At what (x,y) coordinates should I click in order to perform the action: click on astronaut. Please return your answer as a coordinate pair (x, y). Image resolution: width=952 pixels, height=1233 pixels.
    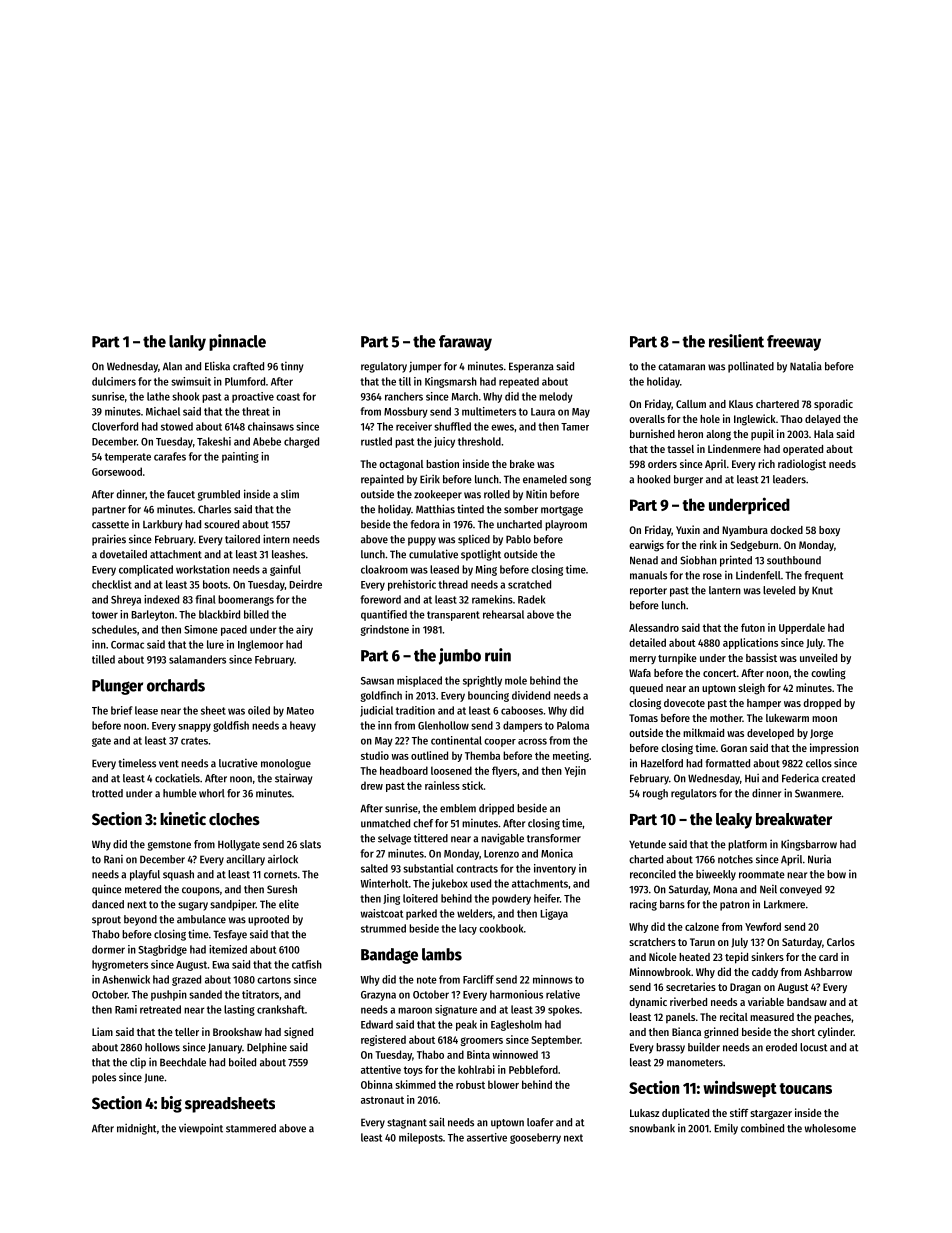
    Looking at the image, I should click on (382, 1100).
